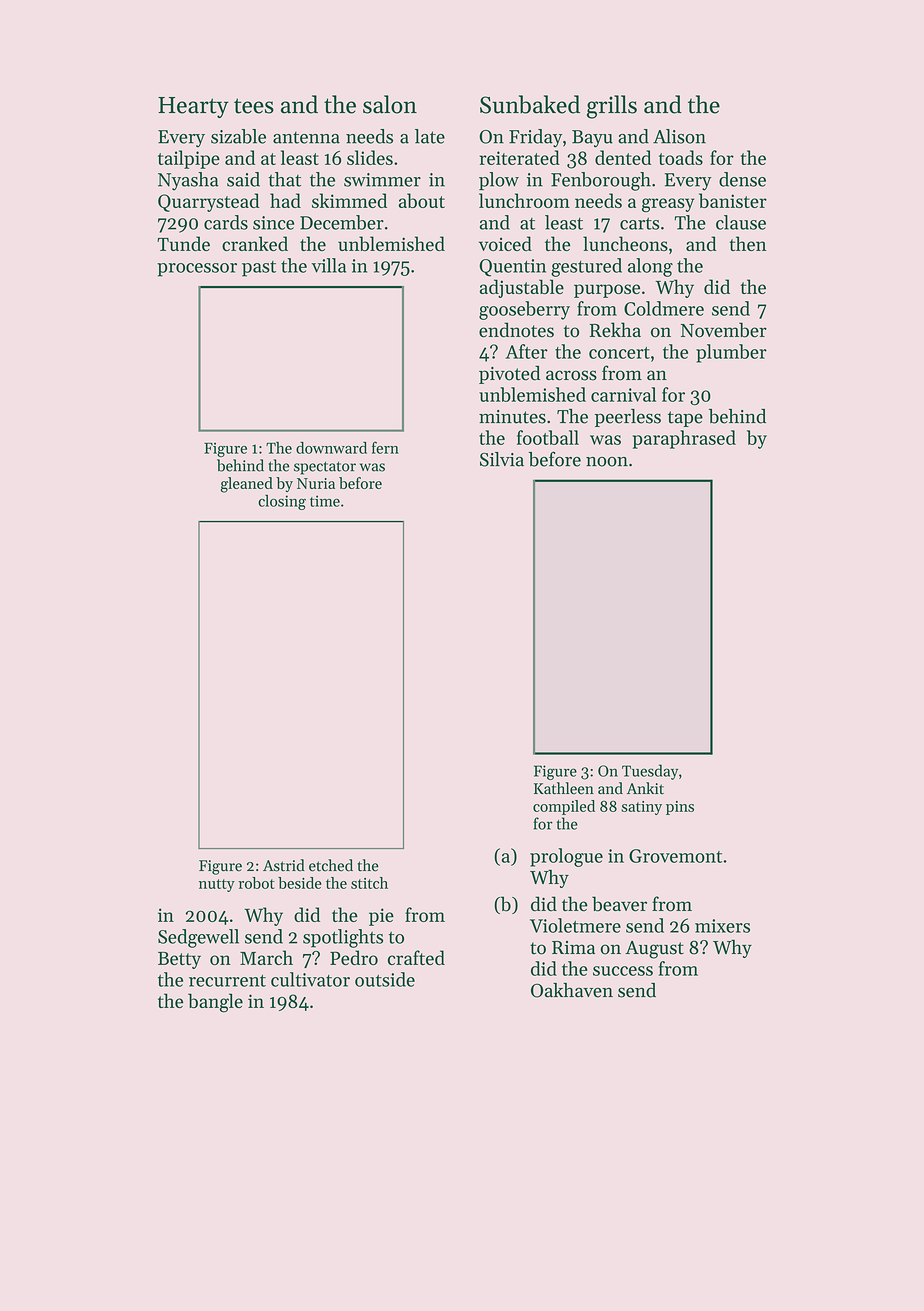  What do you see at coordinates (227, 981) in the screenshot?
I see `recurrent` at bounding box center [227, 981].
